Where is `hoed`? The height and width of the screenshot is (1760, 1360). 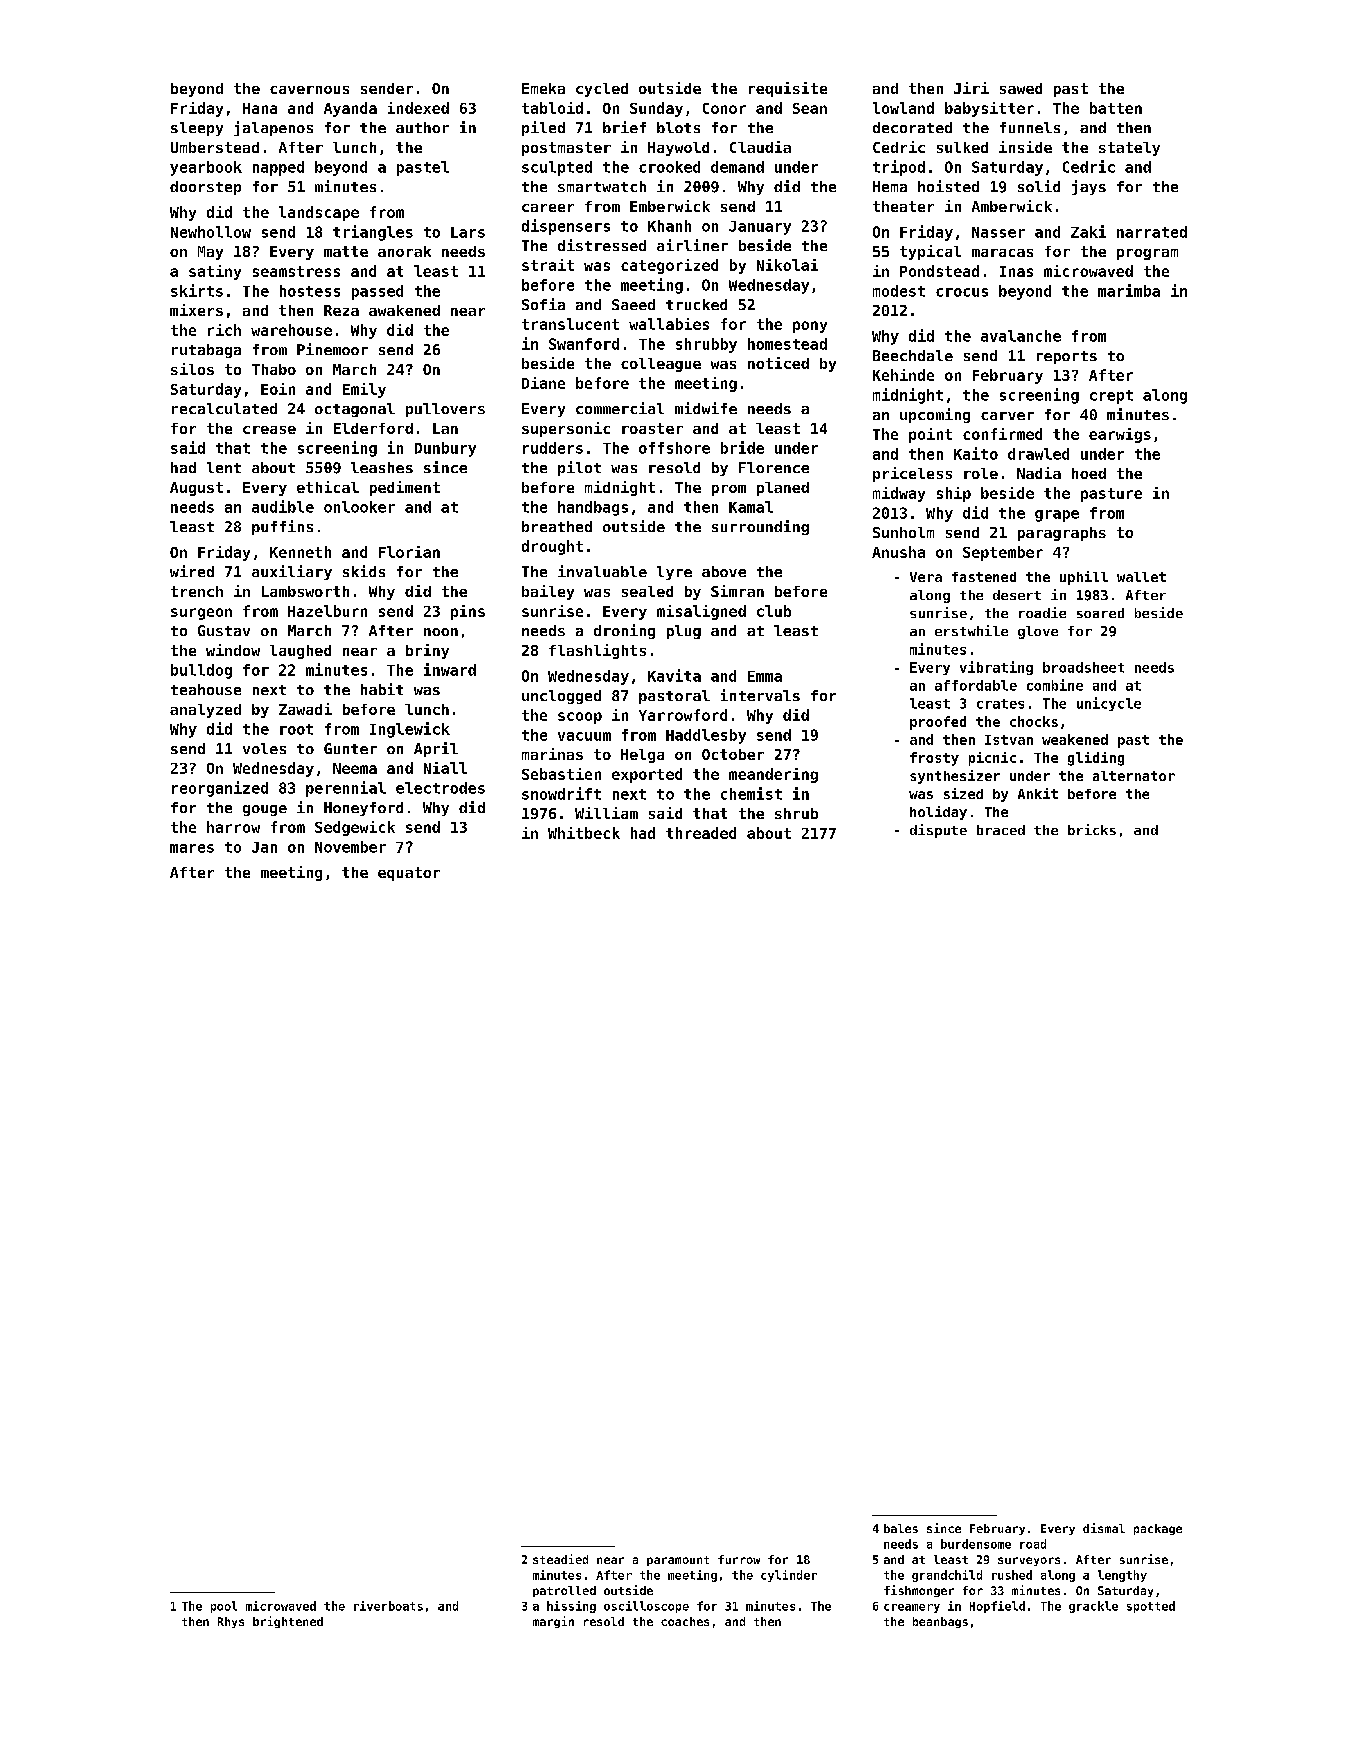
hoed is located at coordinates (1089, 473).
